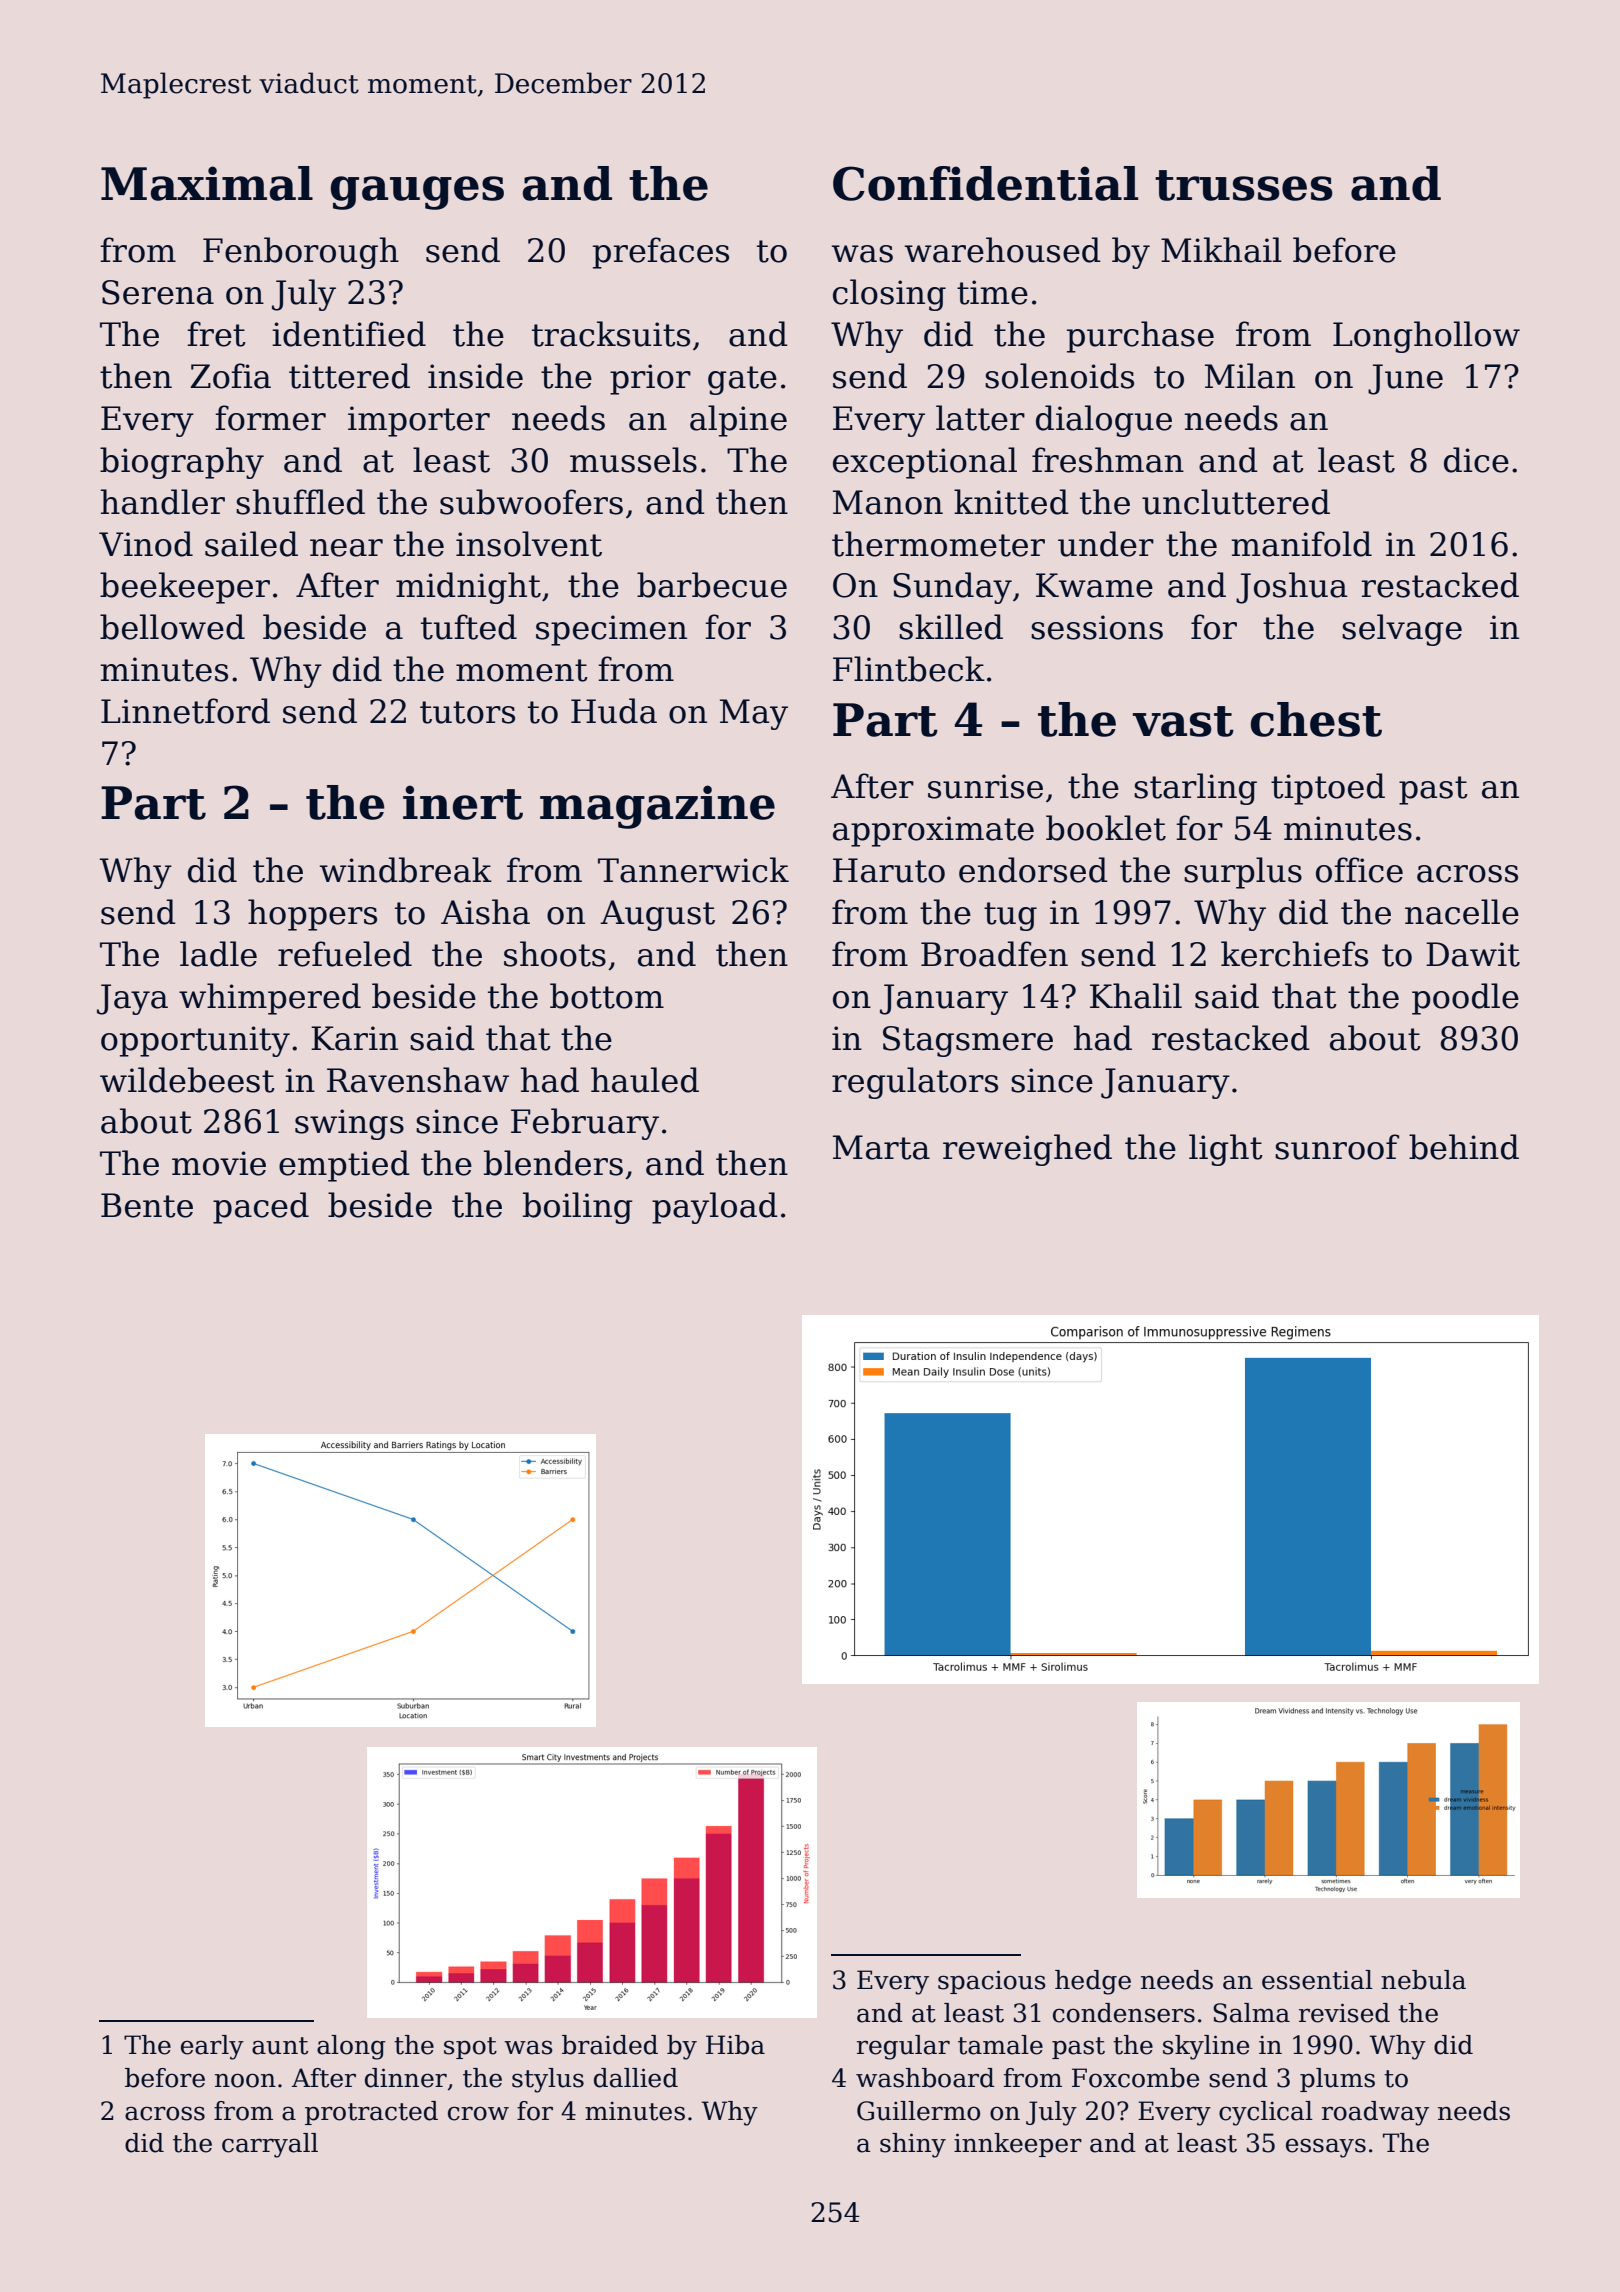  What do you see at coordinates (478, 2113) in the page?
I see `crow` at bounding box center [478, 2113].
